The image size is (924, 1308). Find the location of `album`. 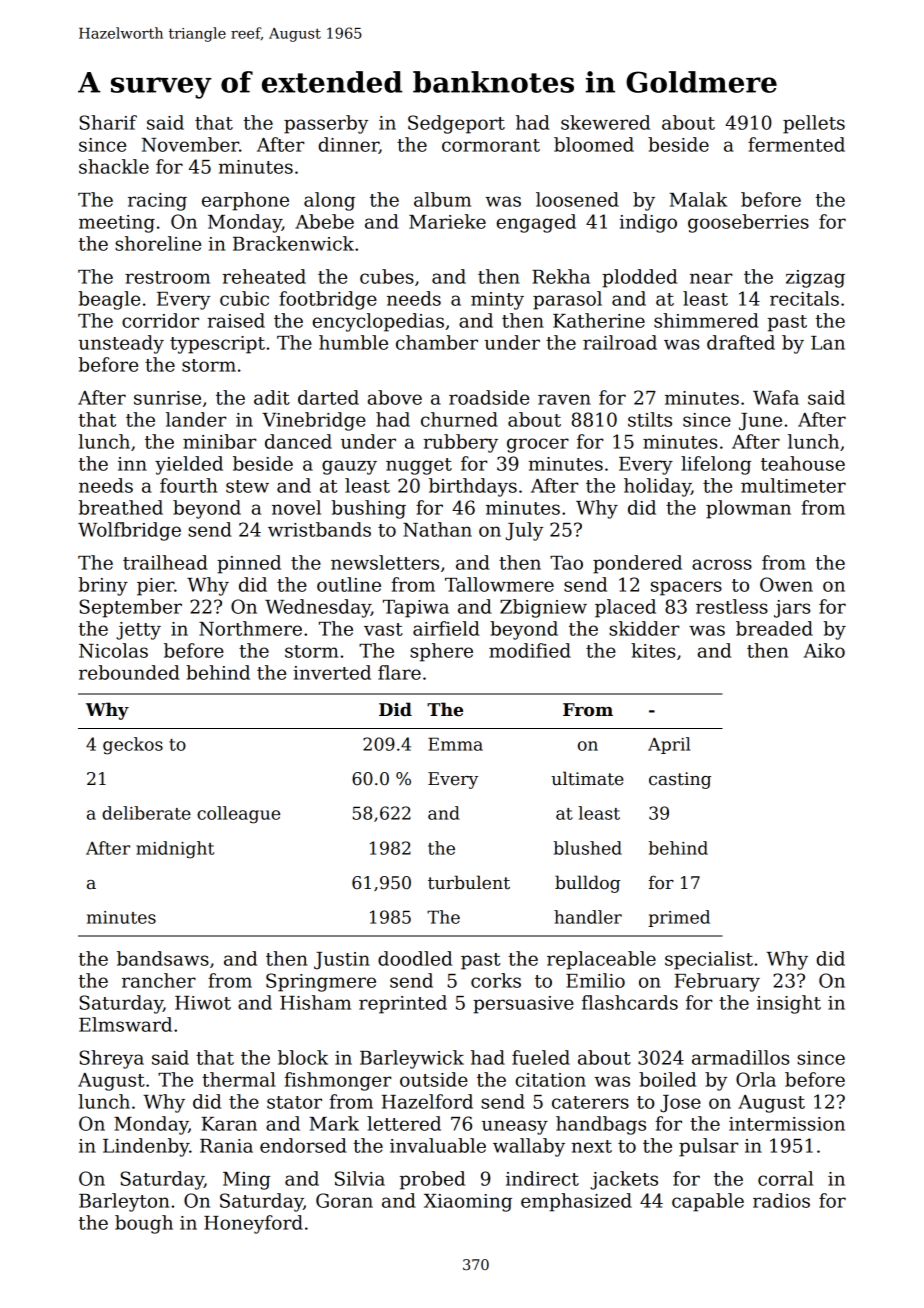

album is located at coordinates (442, 199).
